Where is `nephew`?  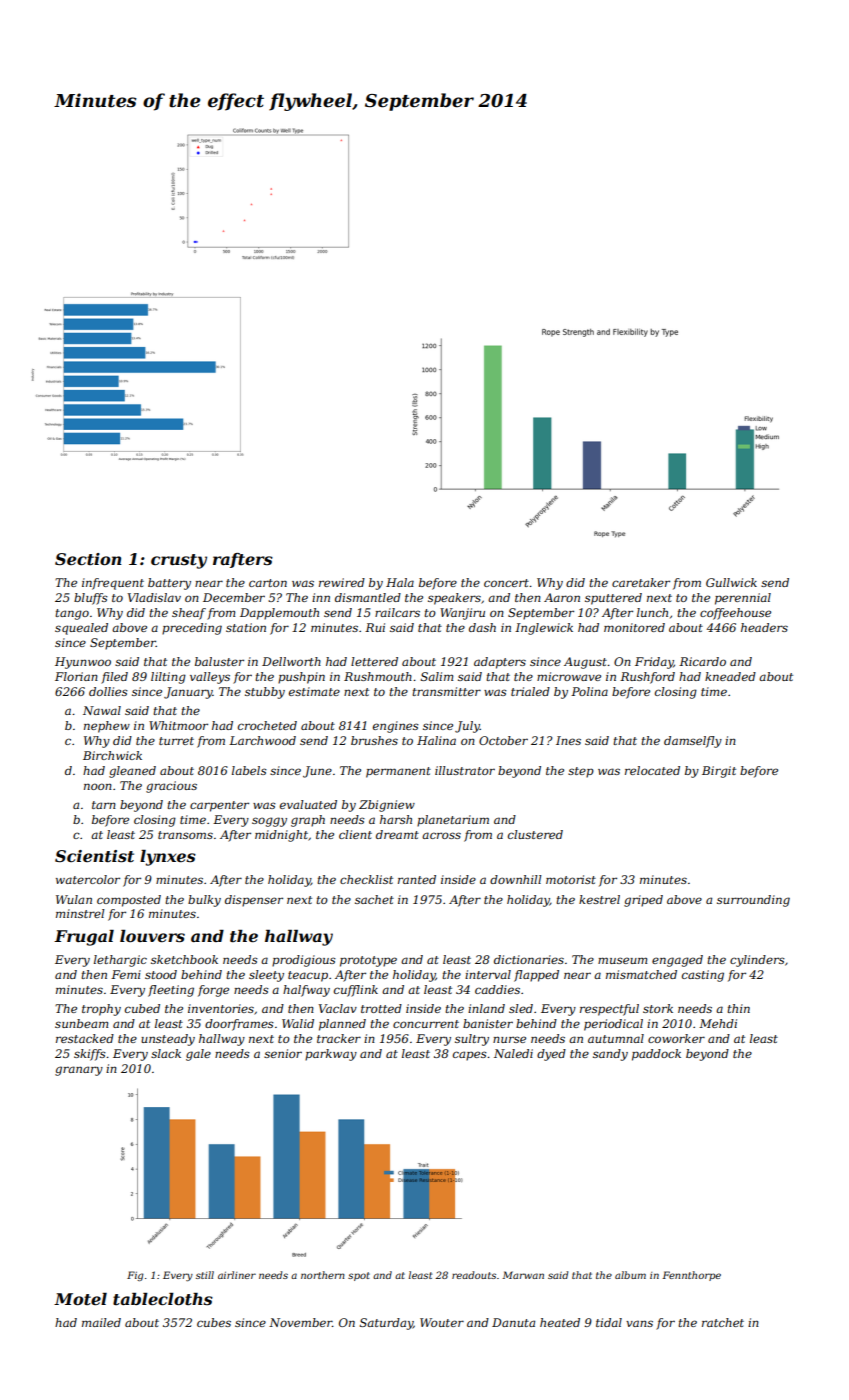
nephew is located at coordinates (107, 727).
